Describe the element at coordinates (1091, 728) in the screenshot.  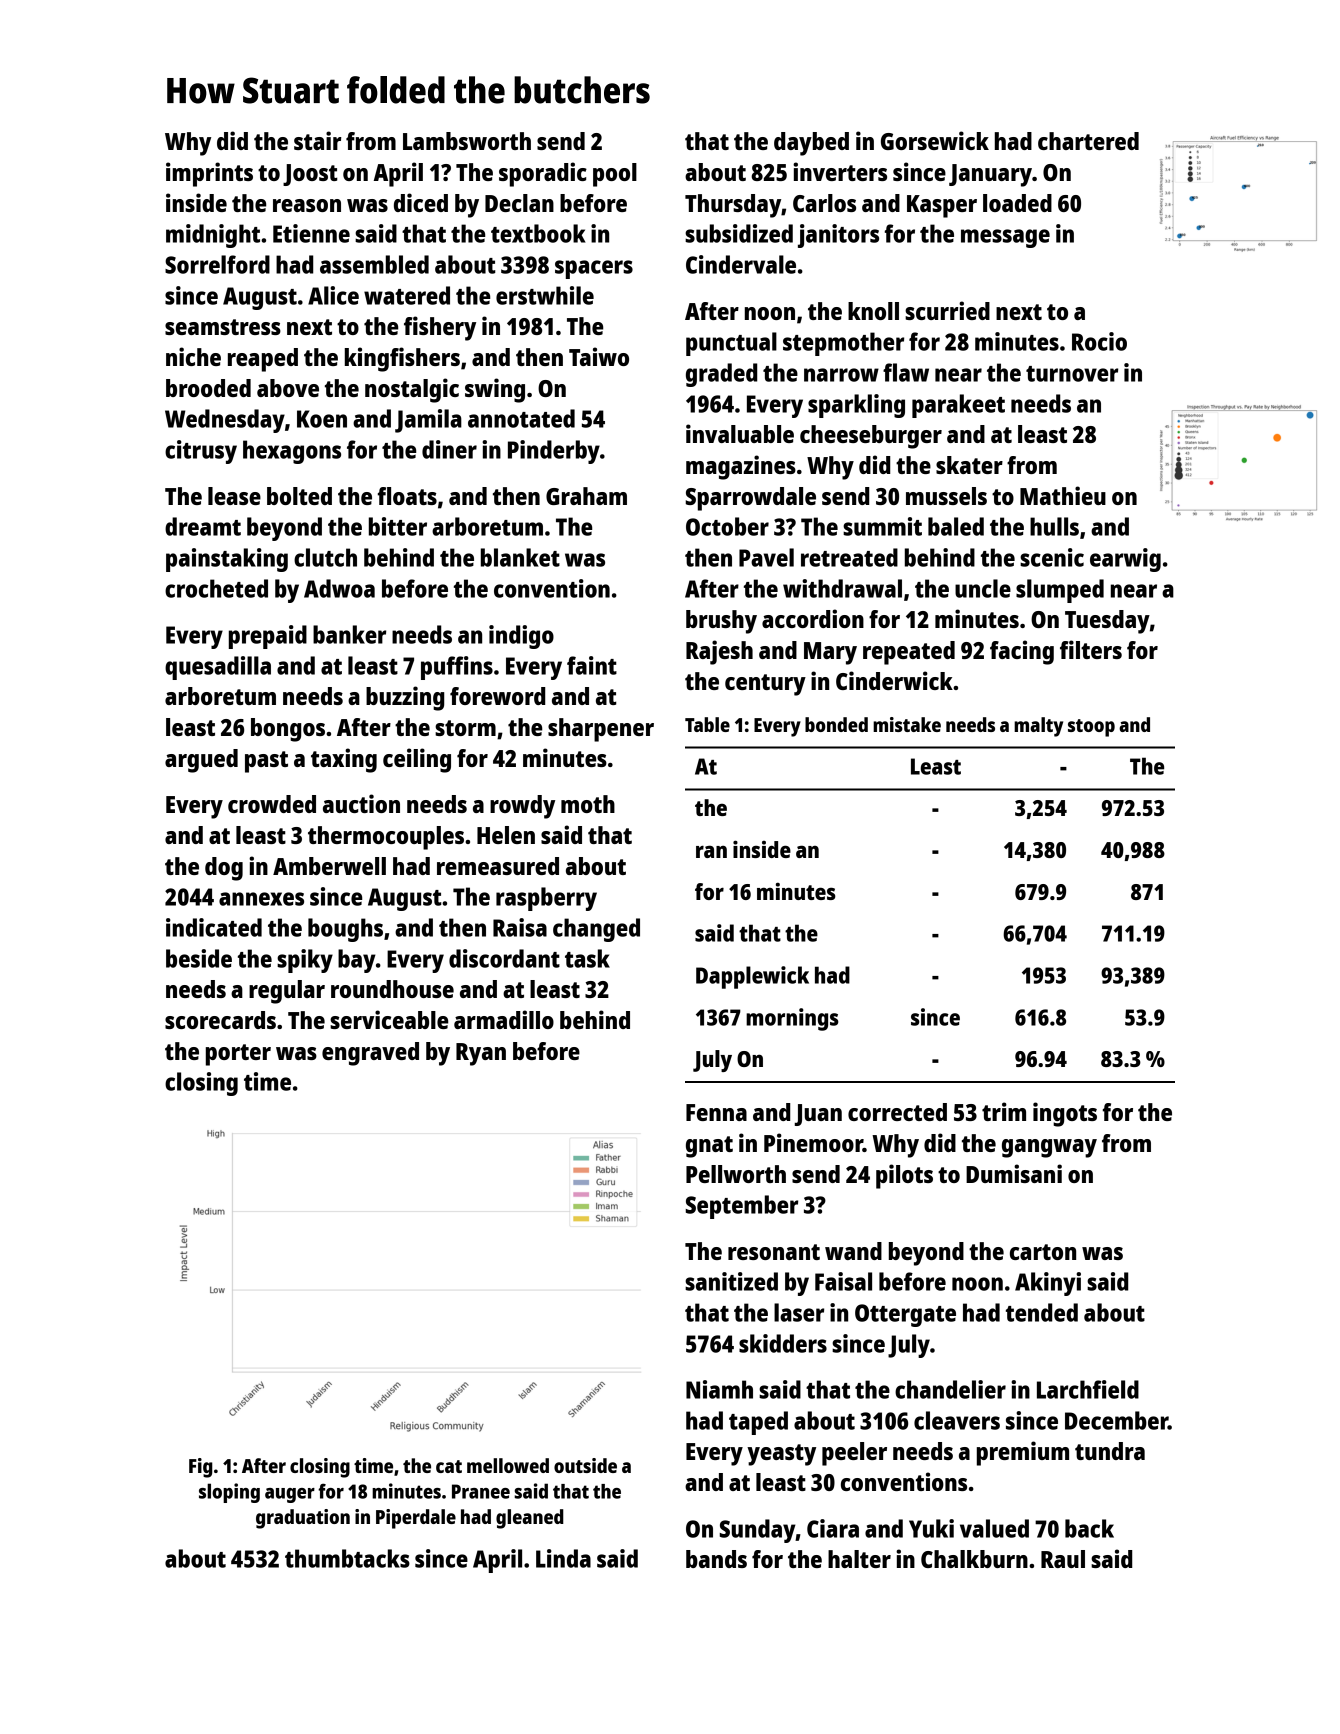
I see `stoop` at that location.
